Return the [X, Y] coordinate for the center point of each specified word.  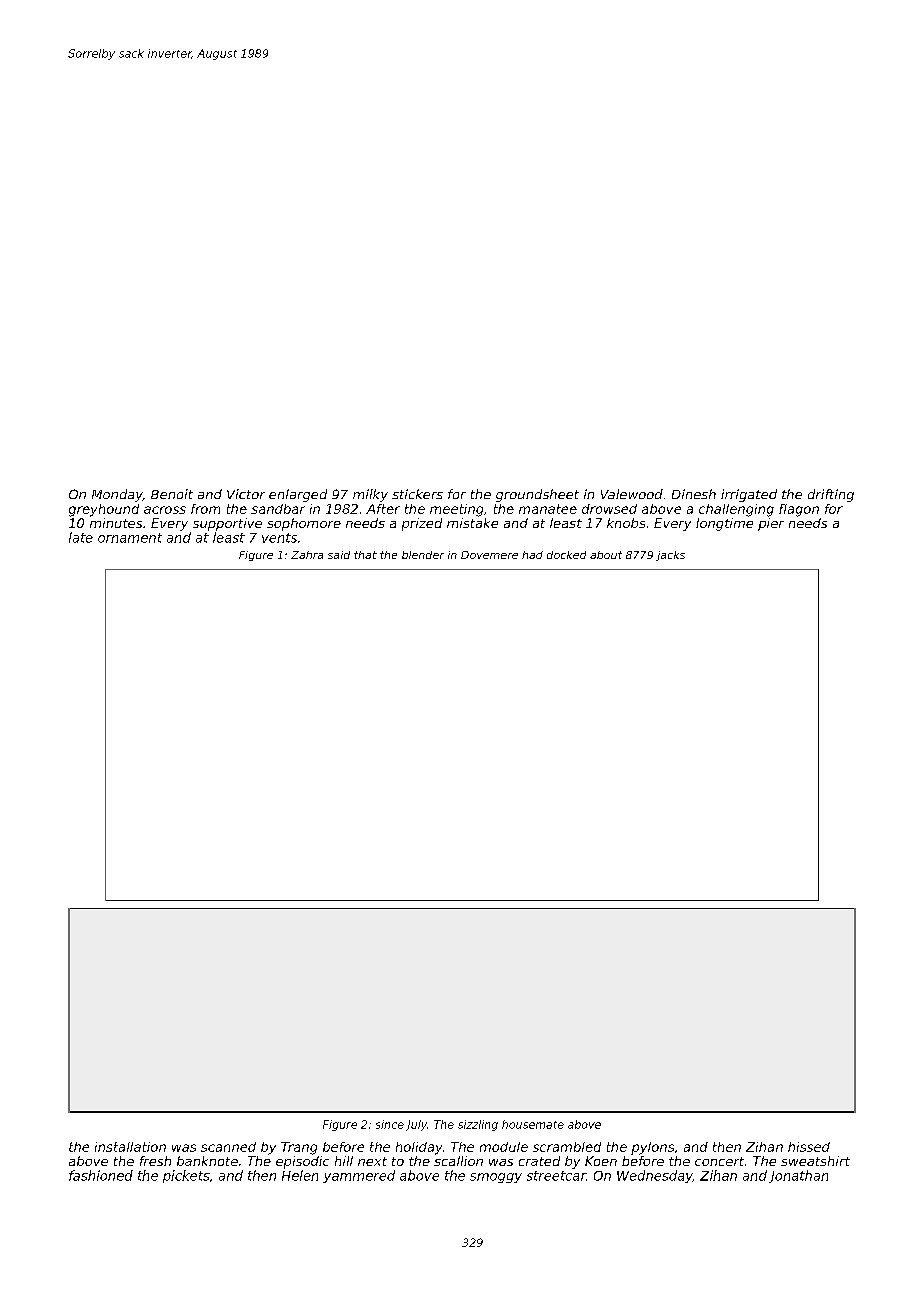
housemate [533, 1124]
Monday [117, 495]
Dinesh [694, 494]
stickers [417, 494]
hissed [809, 1147]
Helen [300, 1175]
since [390, 1124]
